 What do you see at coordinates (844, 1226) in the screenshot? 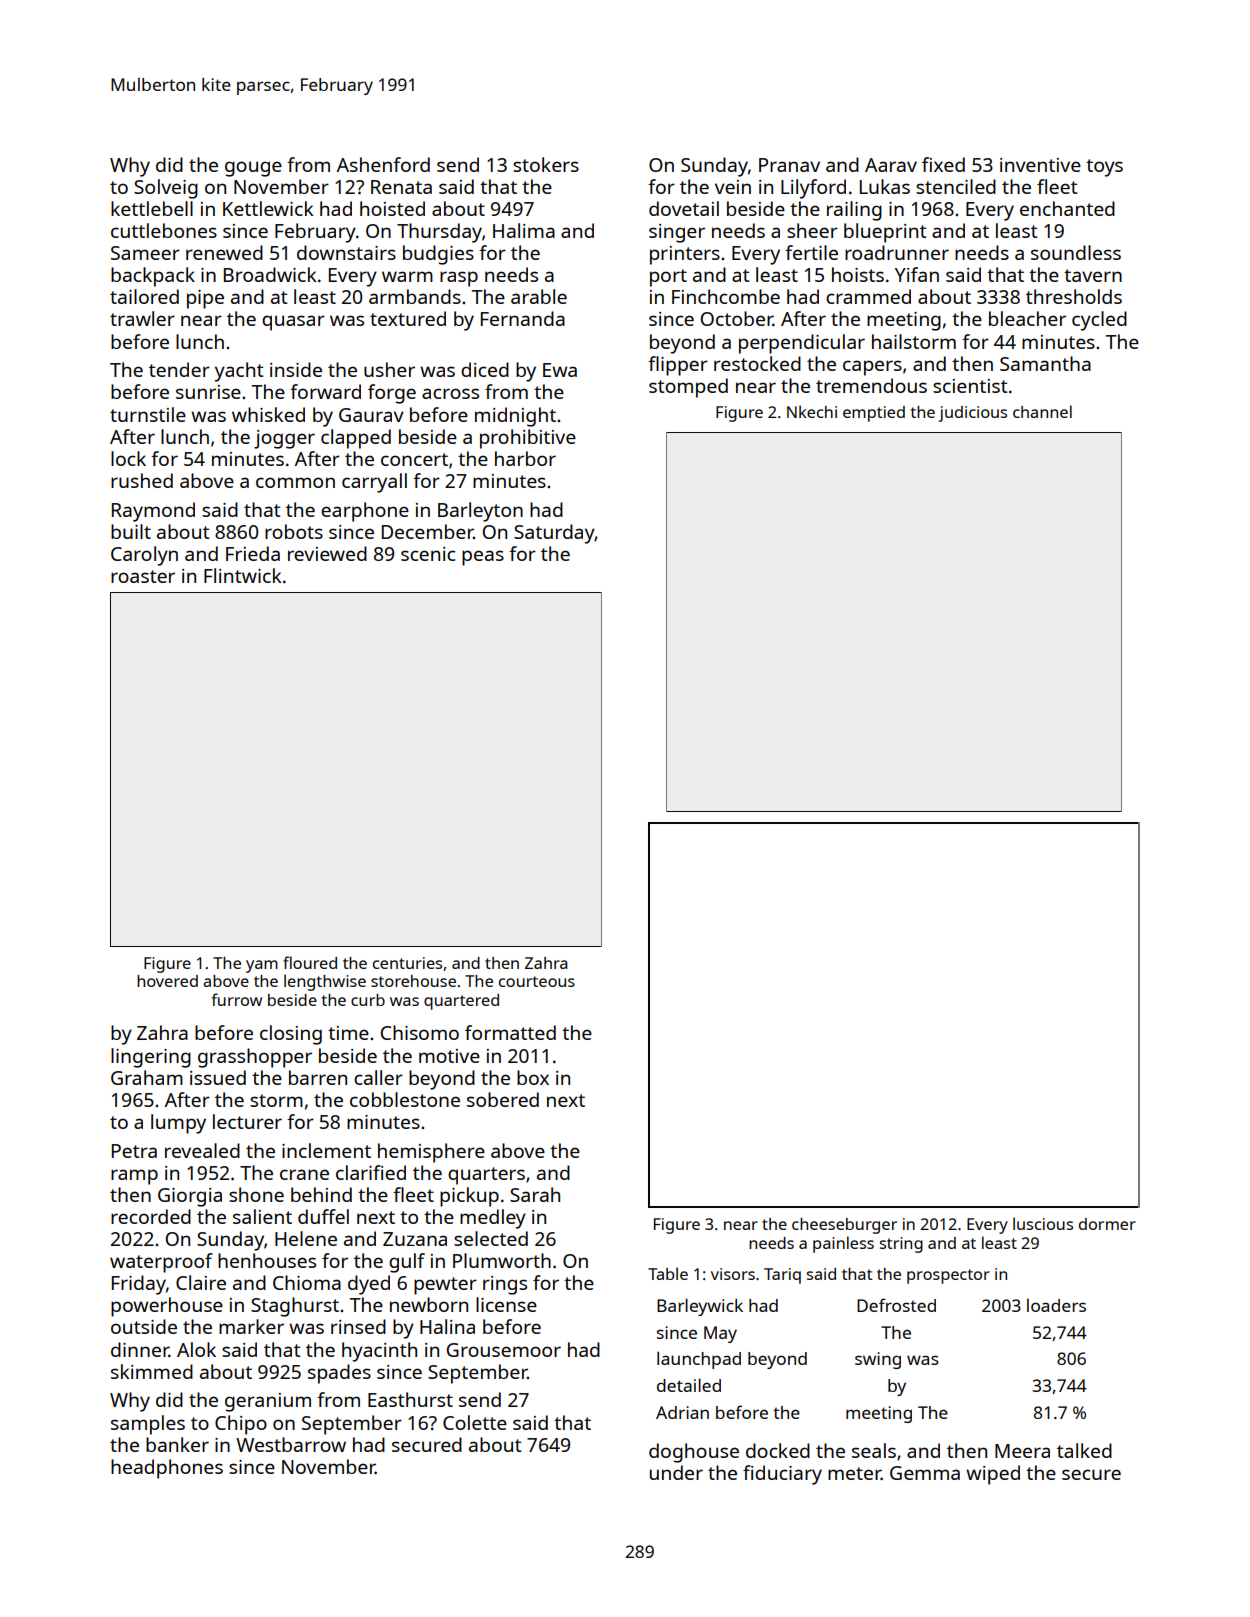
I see `cheeseburger` at bounding box center [844, 1226].
